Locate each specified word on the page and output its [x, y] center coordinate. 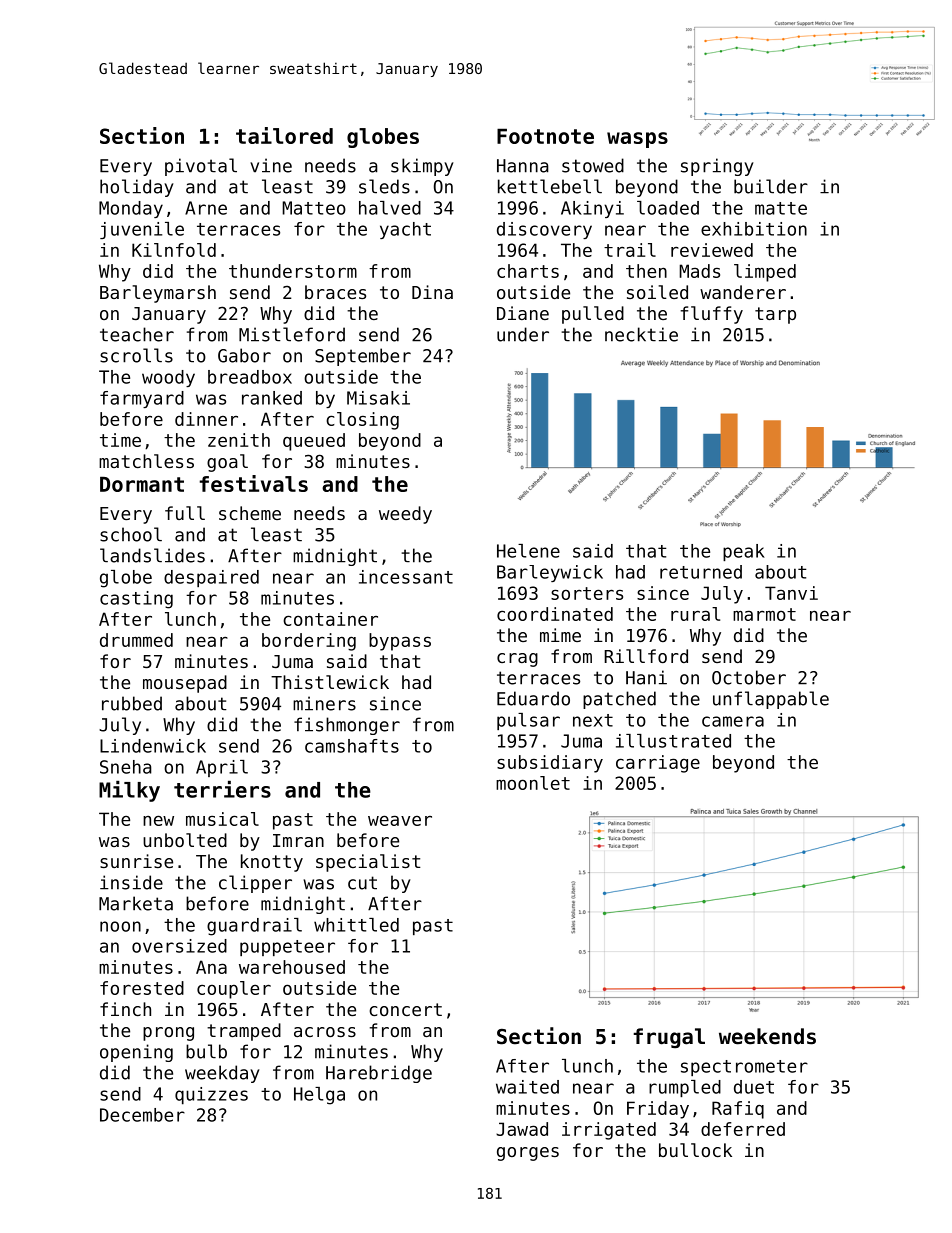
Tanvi [791, 593]
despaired [211, 578]
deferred [743, 1129]
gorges [528, 1154]
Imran [298, 840]
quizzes [211, 1096]
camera [733, 721]
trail [630, 250]
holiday [137, 188]
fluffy [712, 315]
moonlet [533, 783]
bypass [400, 642]
